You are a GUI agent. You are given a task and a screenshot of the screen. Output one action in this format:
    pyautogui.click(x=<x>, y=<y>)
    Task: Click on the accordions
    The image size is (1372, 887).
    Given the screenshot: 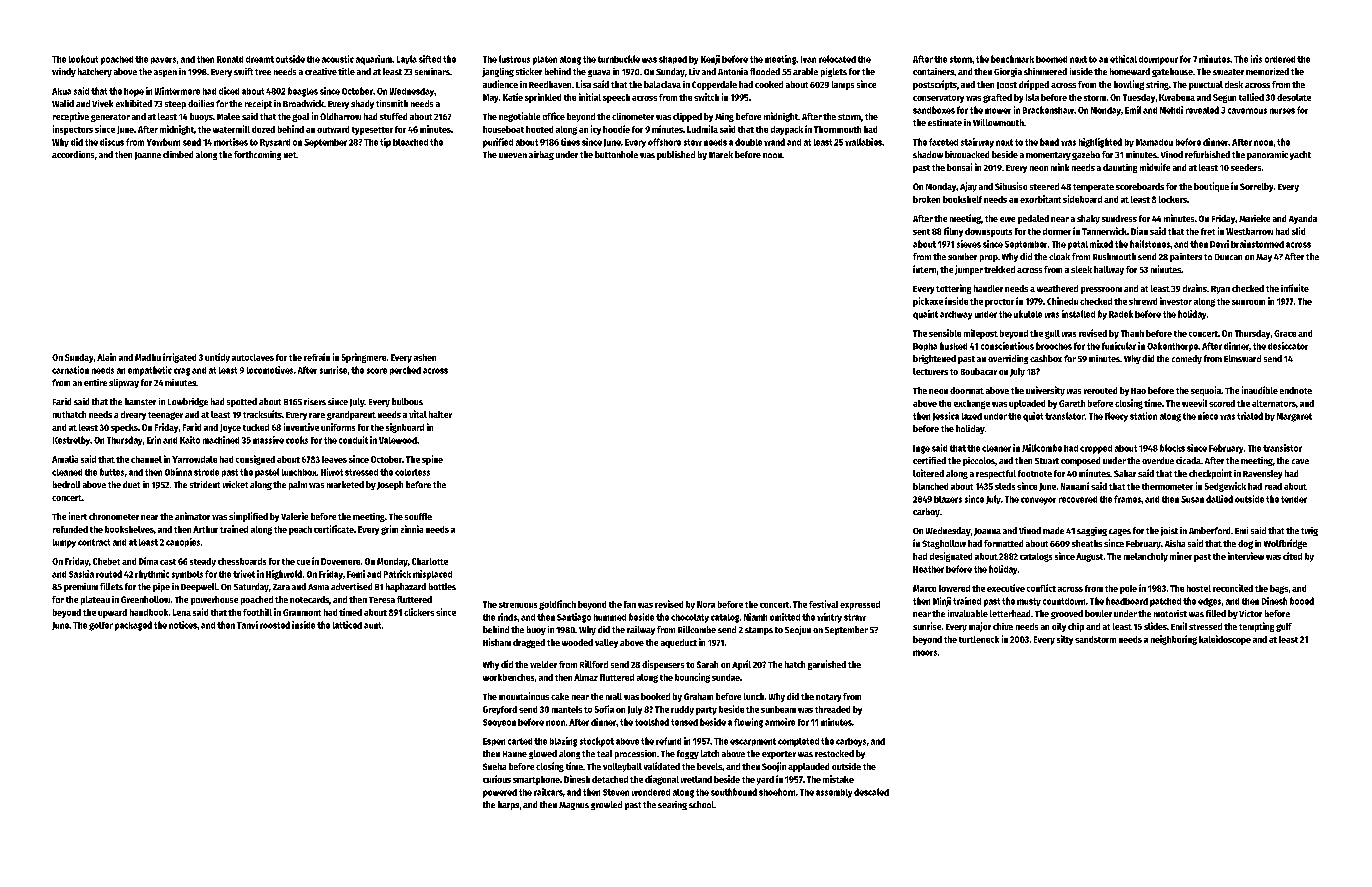 What is the action you would take?
    pyautogui.click(x=73, y=154)
